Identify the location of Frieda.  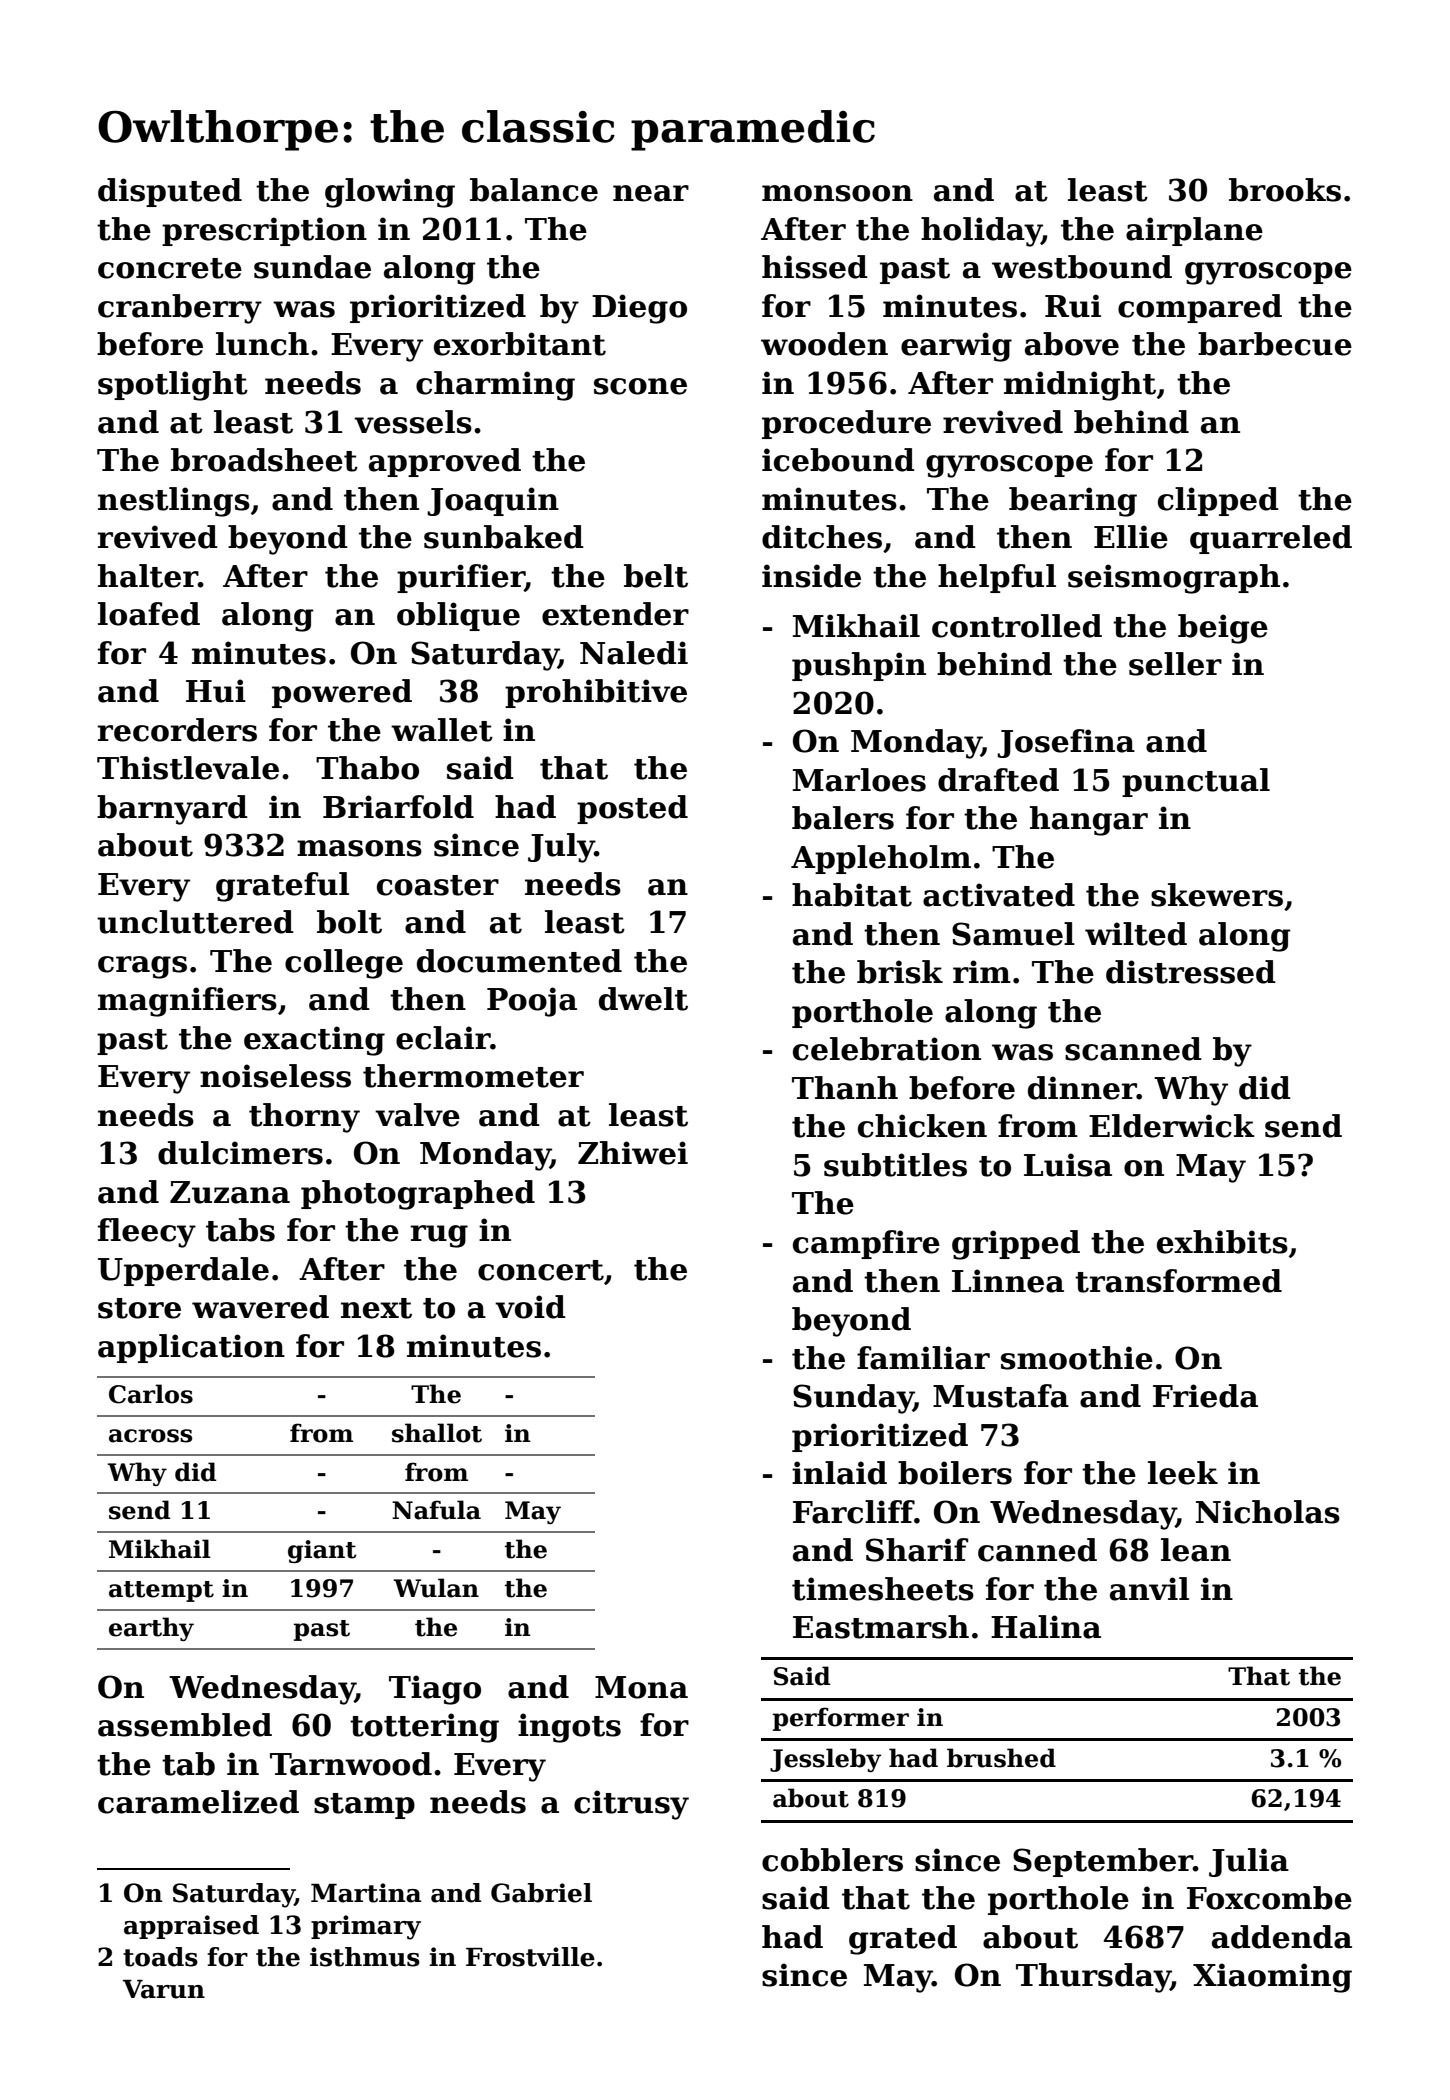
(1205, 1396).
